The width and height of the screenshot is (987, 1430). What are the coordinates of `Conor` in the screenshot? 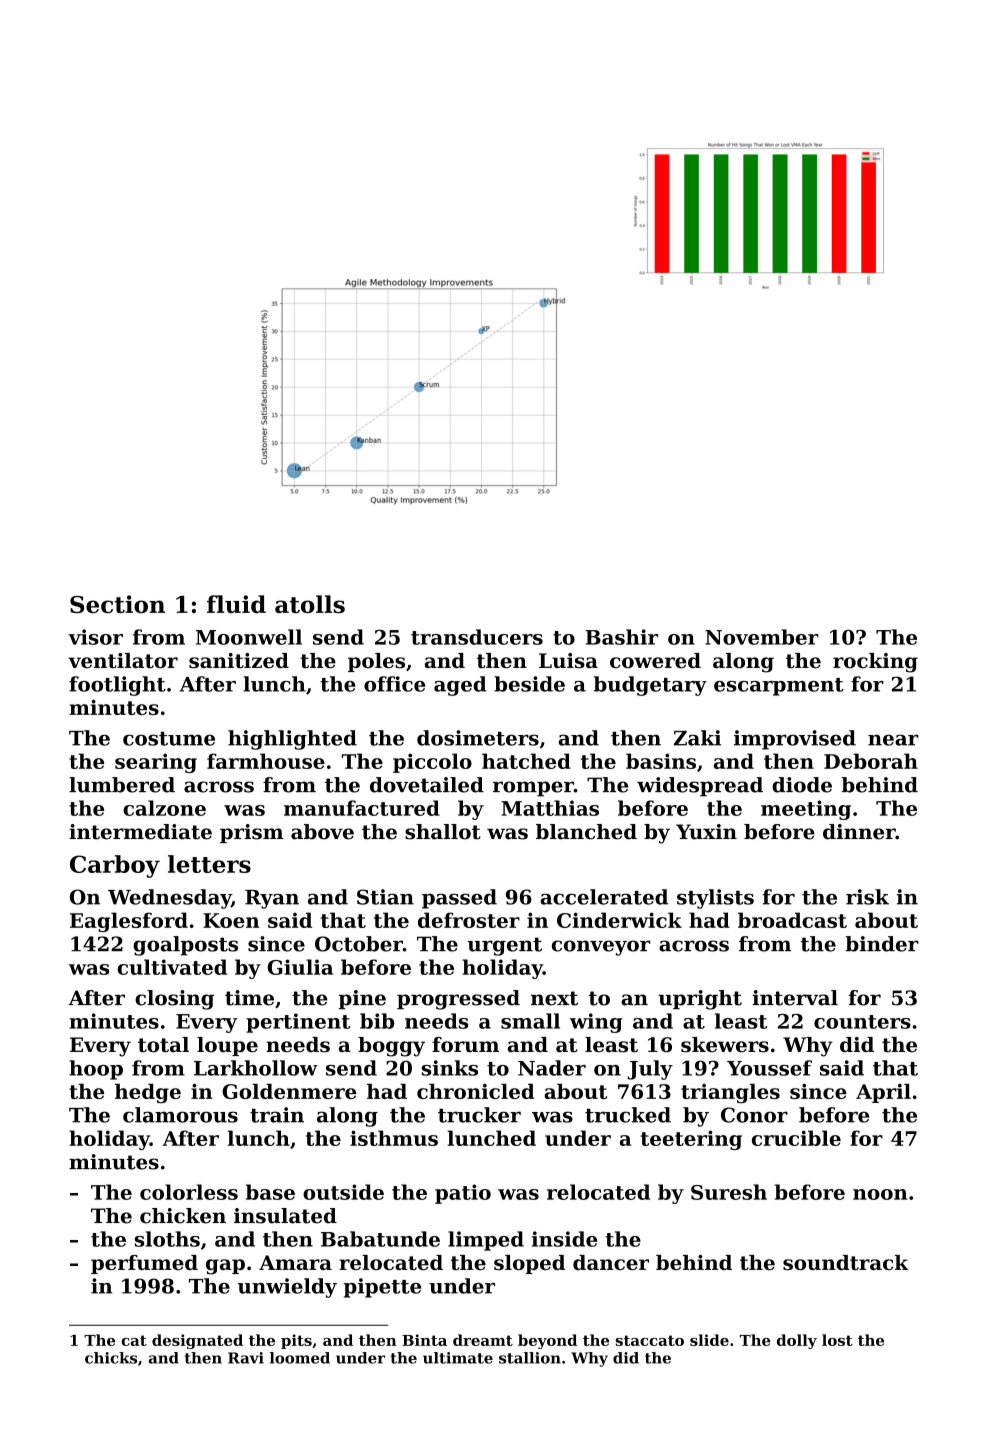 It's located at (754, 1115).
